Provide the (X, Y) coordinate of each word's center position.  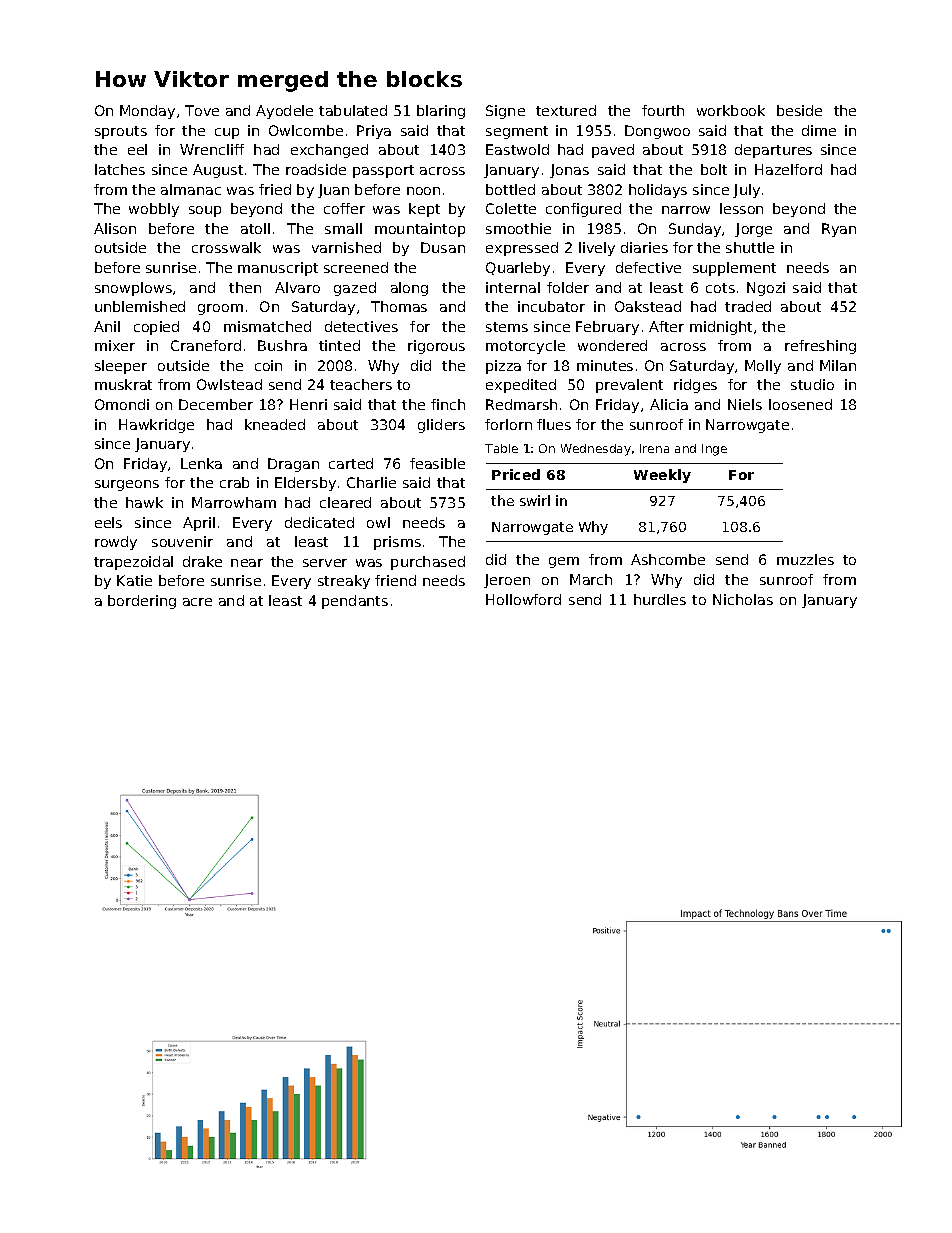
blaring (441, 112)
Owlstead (229, 384)
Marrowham (234, 502)
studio (812, 384)
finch (448, 404)
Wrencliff (212, 149)
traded (748, 306)
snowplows (133, 289)
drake (202, 561)
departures (773, 151)
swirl (535, 500)
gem (564, 562)
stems (507, 327)
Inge (714, 450)
